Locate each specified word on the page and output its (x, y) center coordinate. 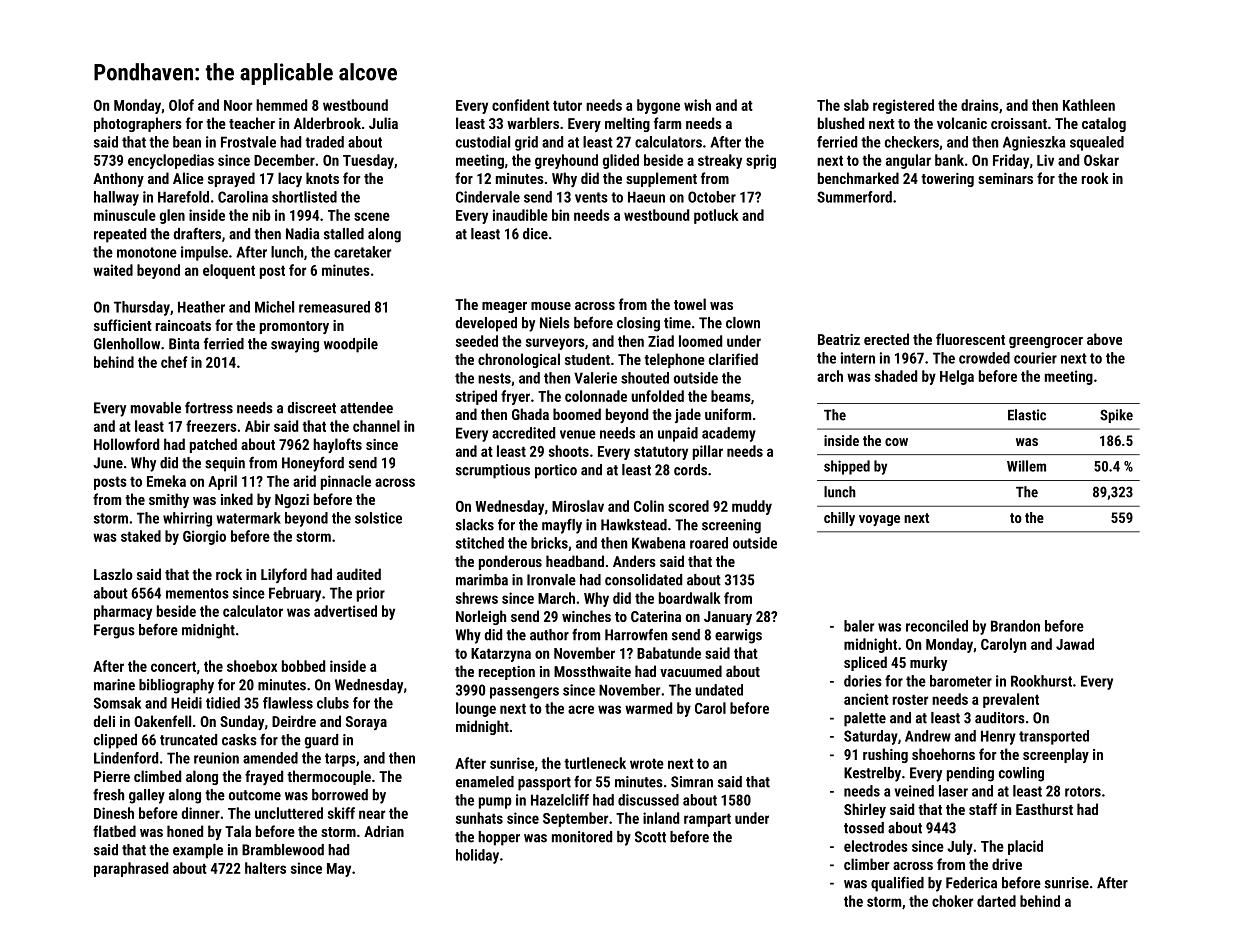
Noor (238, 105)
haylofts (337, 445)
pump (495, 803)
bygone (658, 106)
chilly (839, 519)
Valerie (595, 378)
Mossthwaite (592, 671)
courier (1035, 358)
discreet (312, 408)
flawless (288, 703)
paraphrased (131, 869)
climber (866, 864)
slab (856, 105)
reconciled (937, 626)
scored (688, 506)
